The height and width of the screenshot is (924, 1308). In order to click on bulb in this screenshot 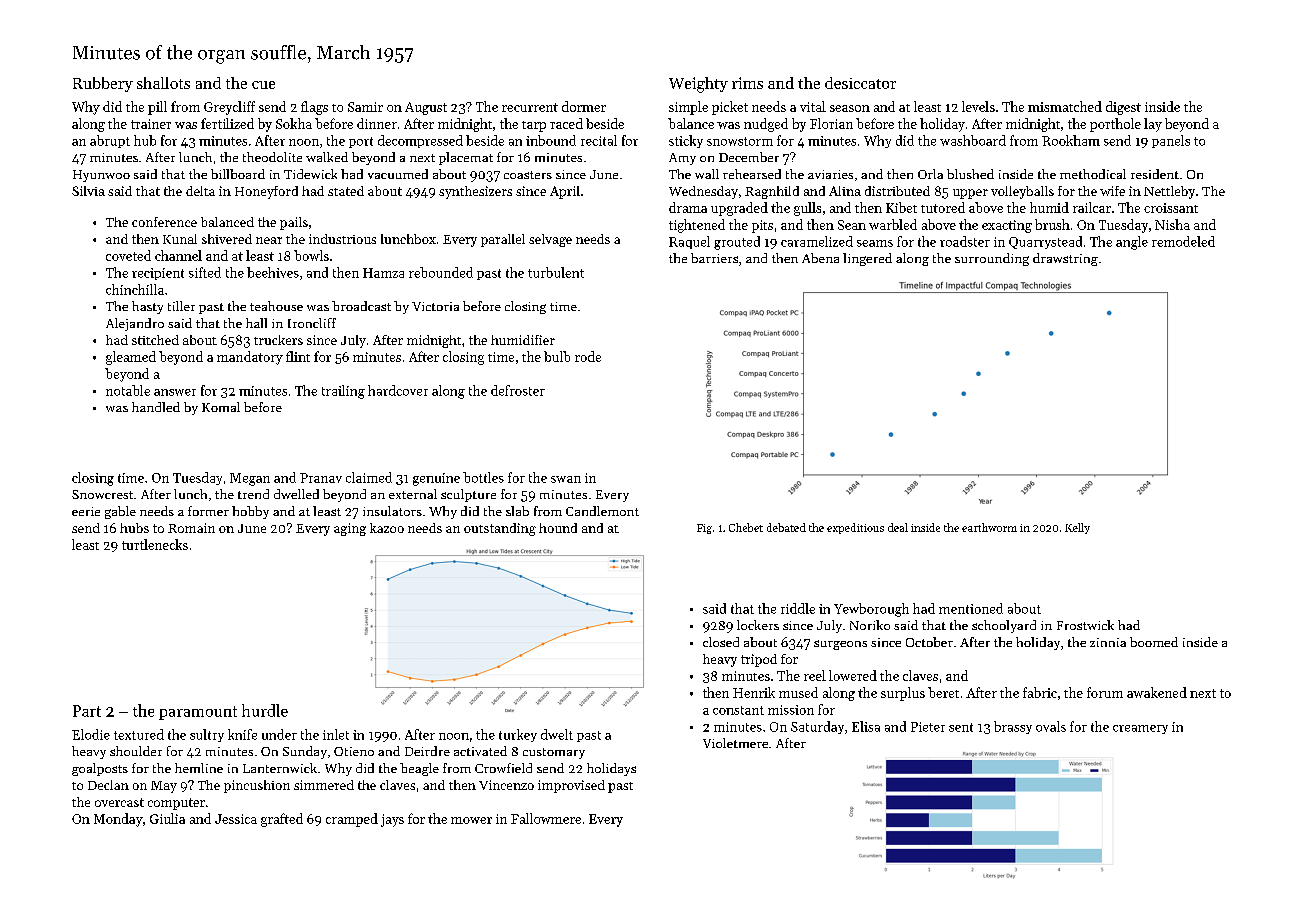, I will do `click(557, 356)`.
